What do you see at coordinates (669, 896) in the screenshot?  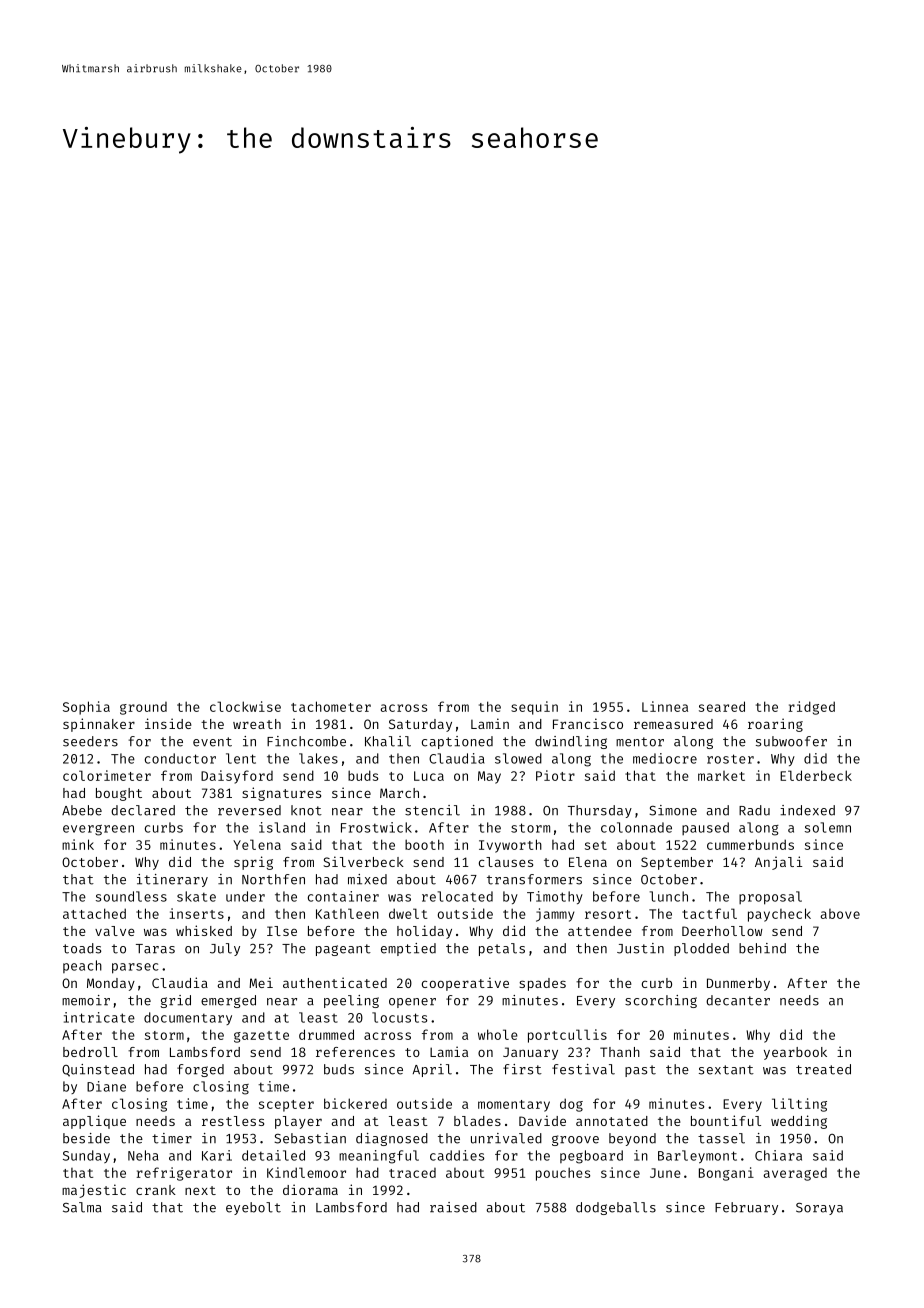 I see `lunch` at bounding box center [669, 896].
